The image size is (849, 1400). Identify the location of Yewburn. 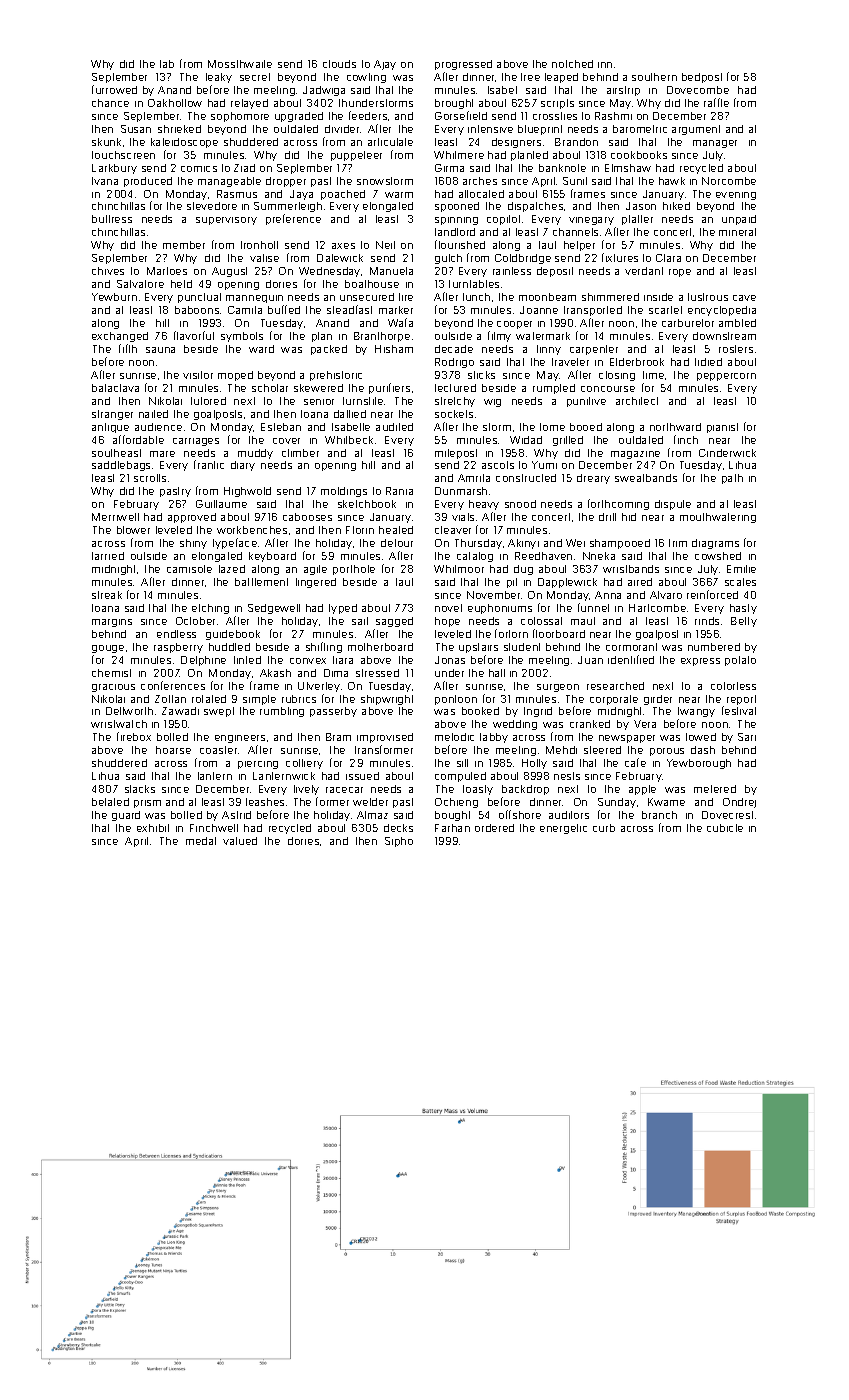
(114, 297).
